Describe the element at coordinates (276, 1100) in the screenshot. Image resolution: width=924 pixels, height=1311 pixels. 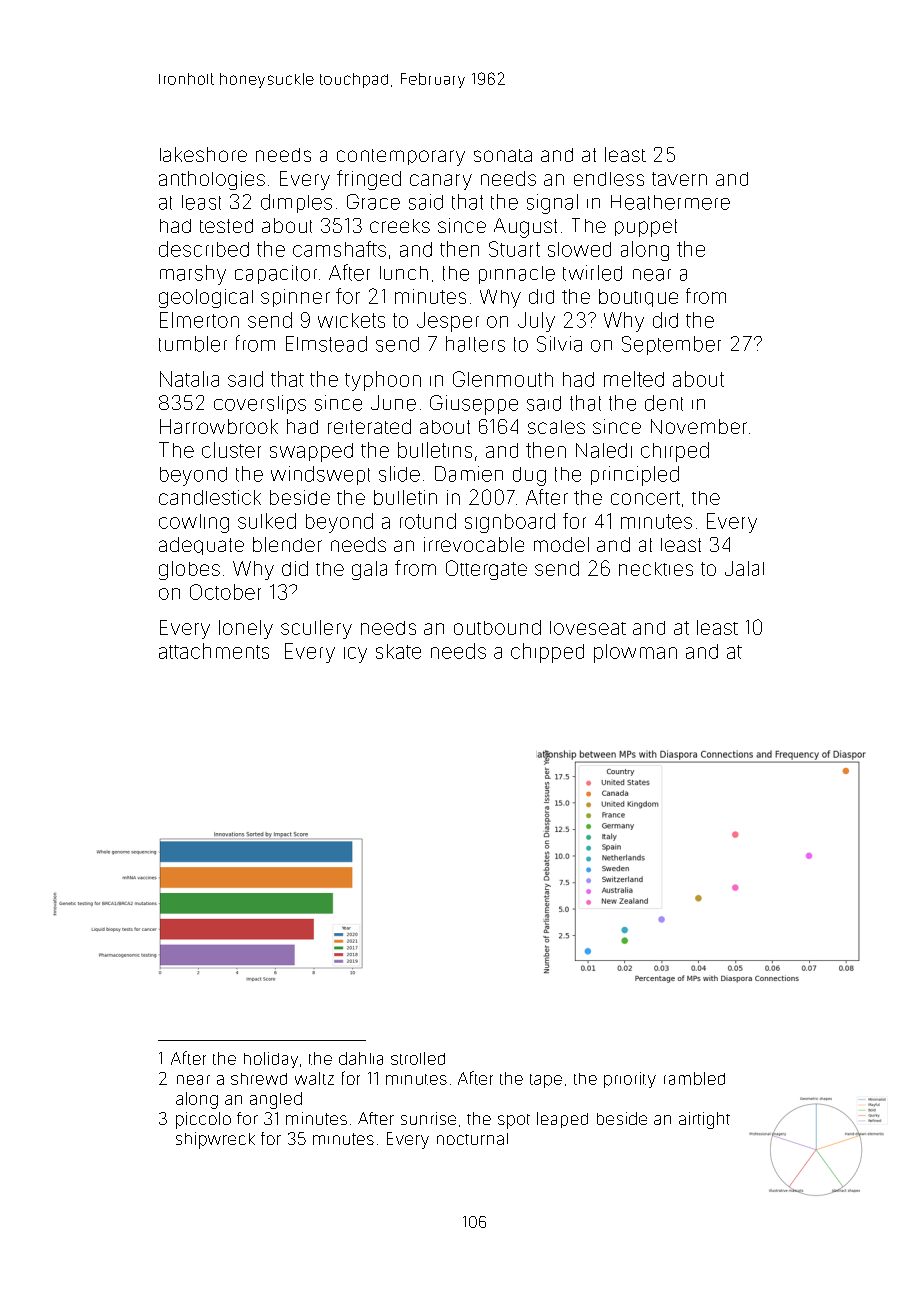
I see `angled` at that location.
